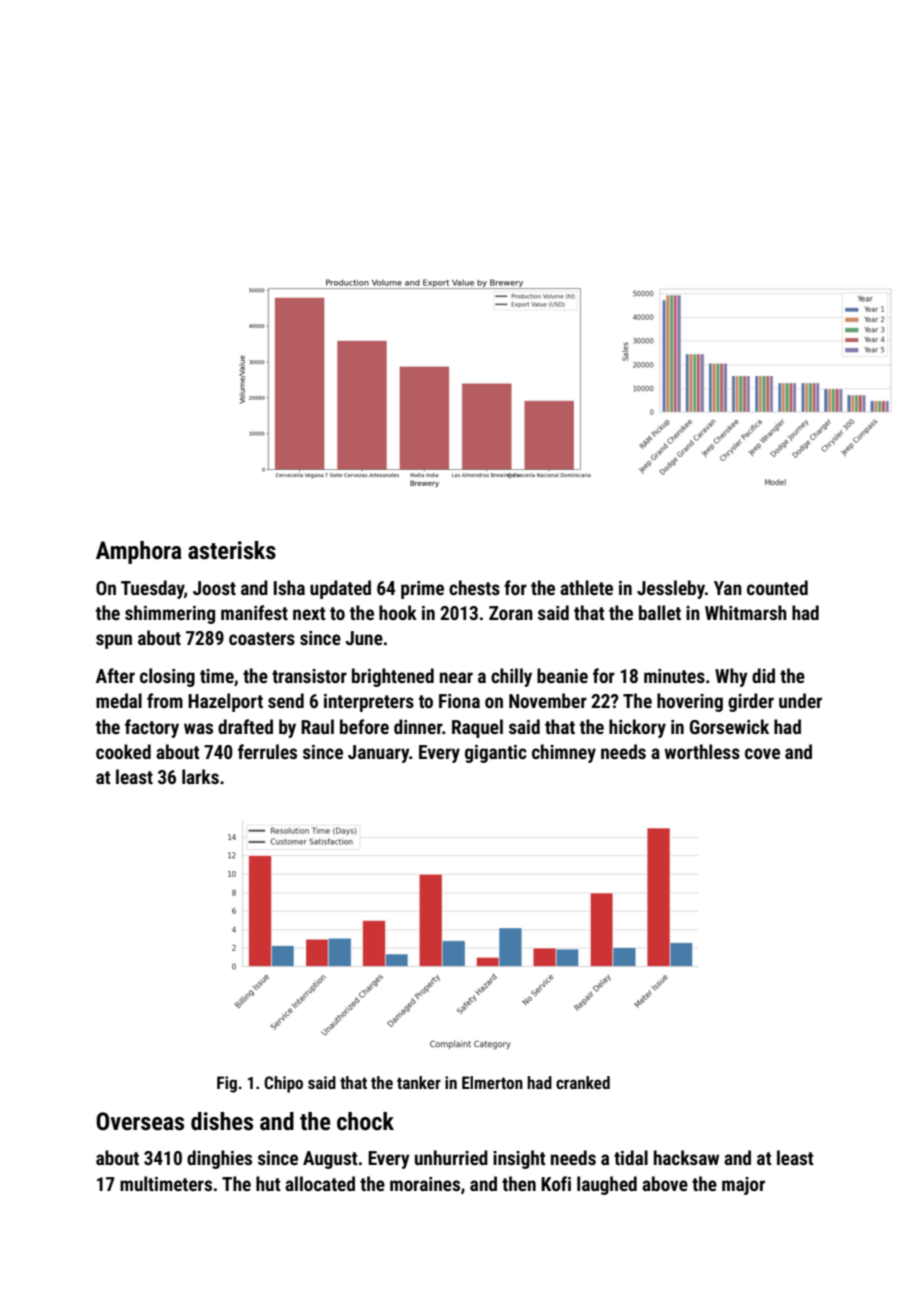  What do you see at coordinates (763, 675) in the screenshot?
I see `did` at bounding box center [763, 675].
